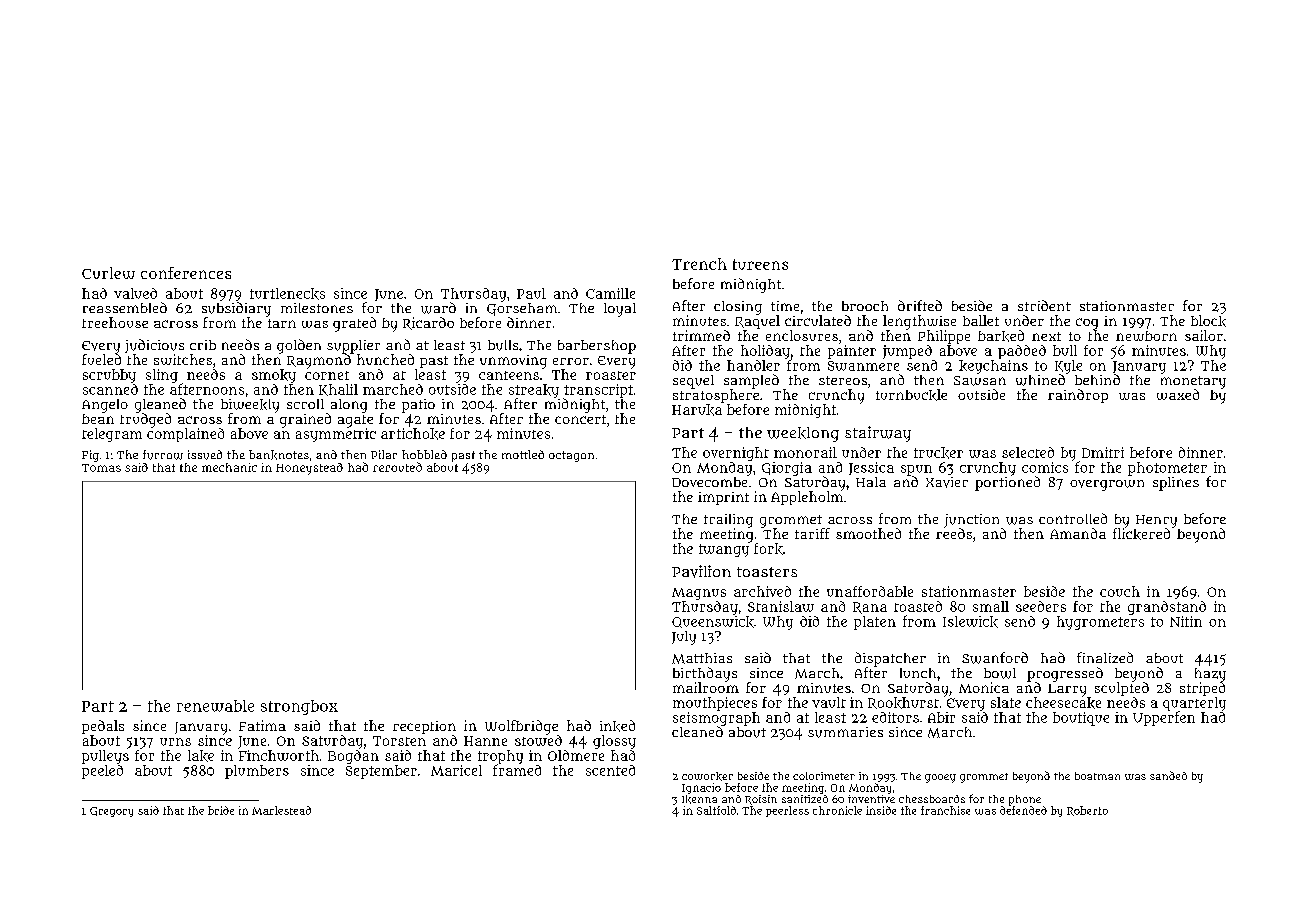 Image resolution: width=1308 pixels, height=924 pixels. What do you see at coordinates (1194, 704) in the screenshot?
I see `quarterly` at bounding box center [1194, 704].
